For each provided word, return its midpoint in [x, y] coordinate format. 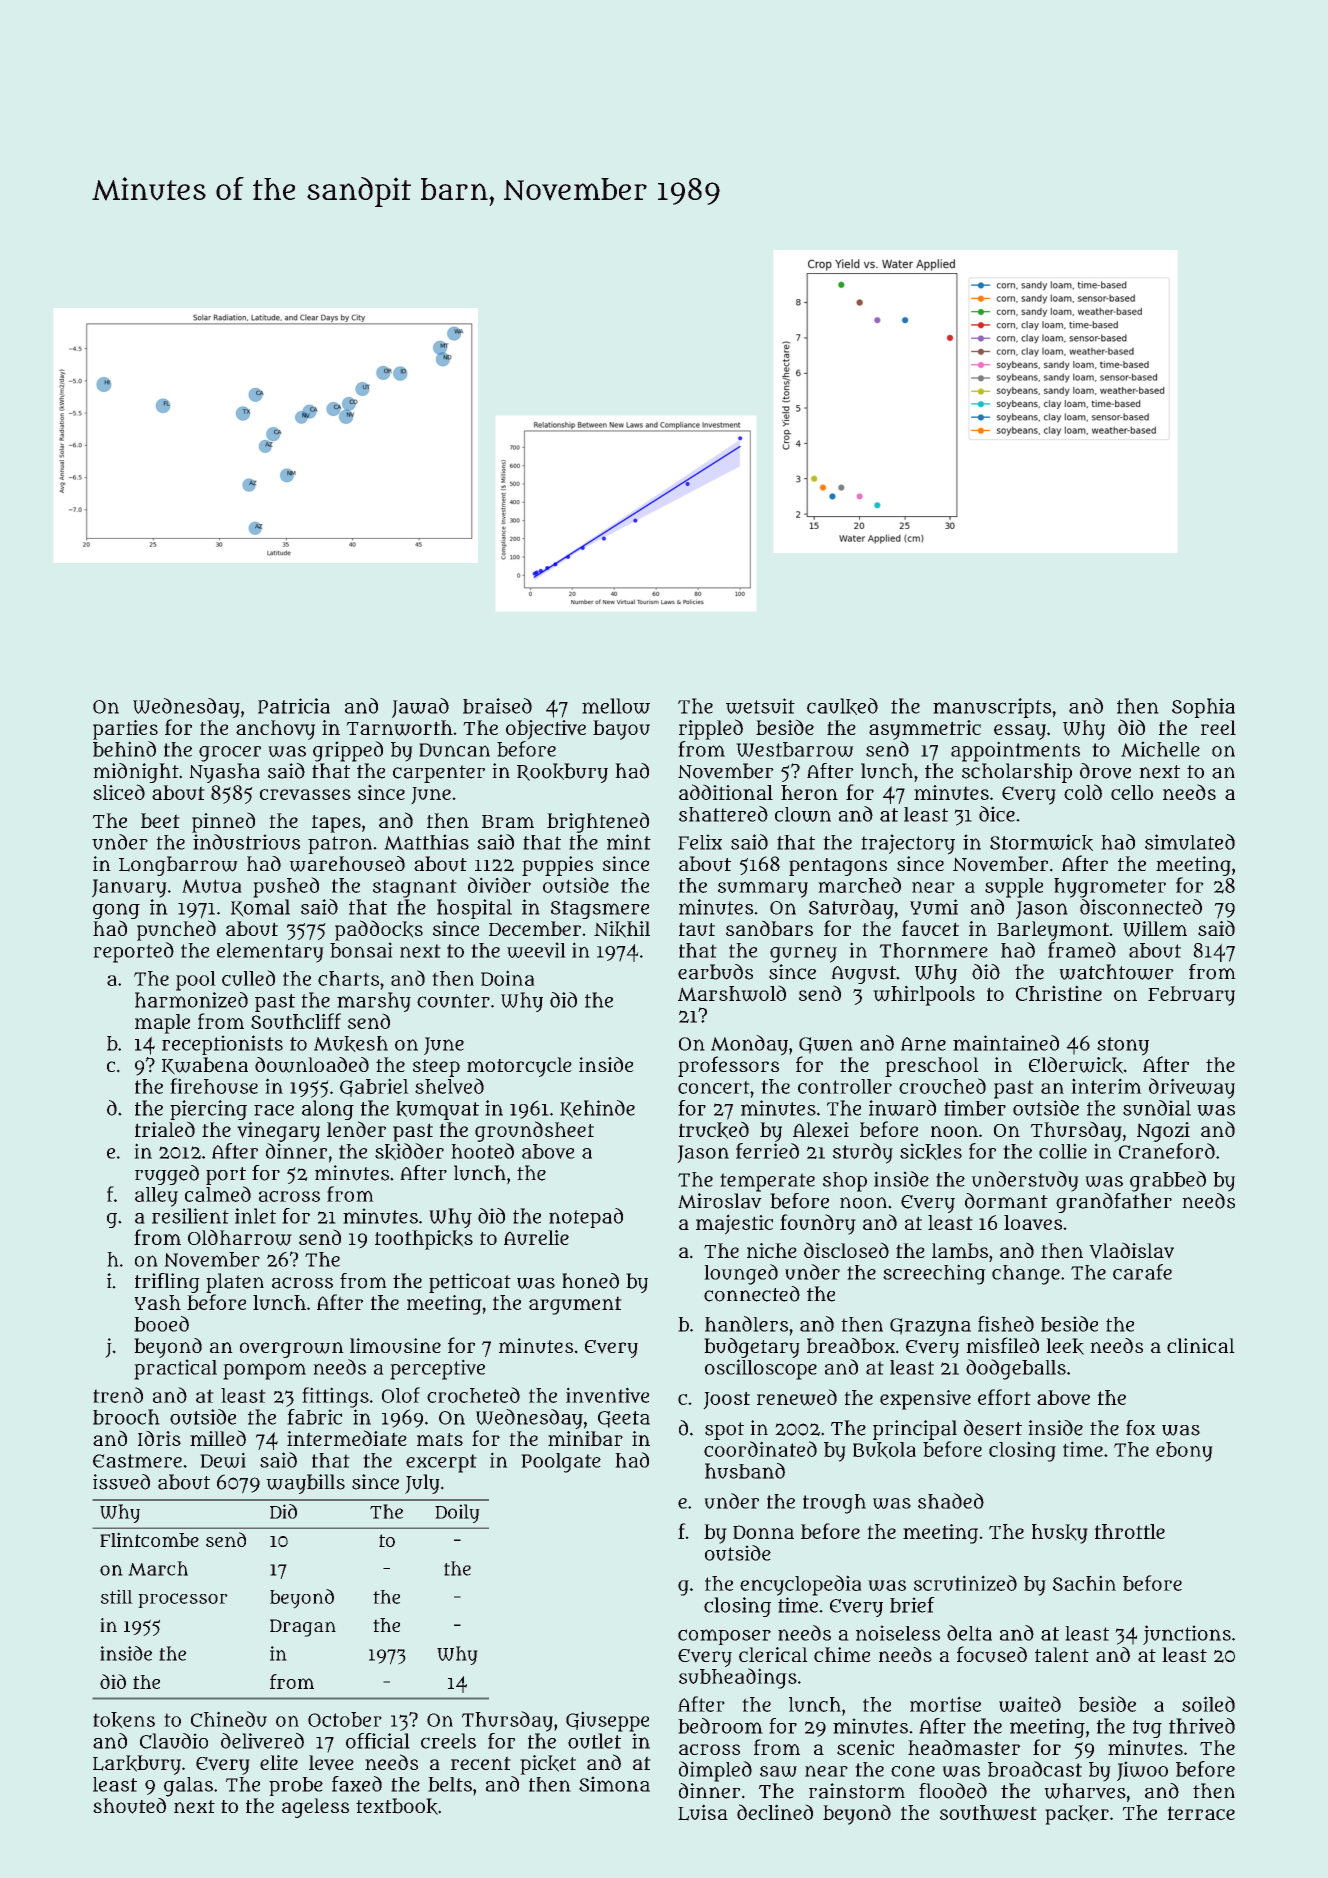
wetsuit [760, 706]
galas [188, 1787]
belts [450, 1784]
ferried [767, 1151]
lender [356, 1129]
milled [218, 1438]
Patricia [294, 706]
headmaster [964, 1747]
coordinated [760, 1449]
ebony [1184, 1452]
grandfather [1114, 1203]
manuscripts [992, 708]
